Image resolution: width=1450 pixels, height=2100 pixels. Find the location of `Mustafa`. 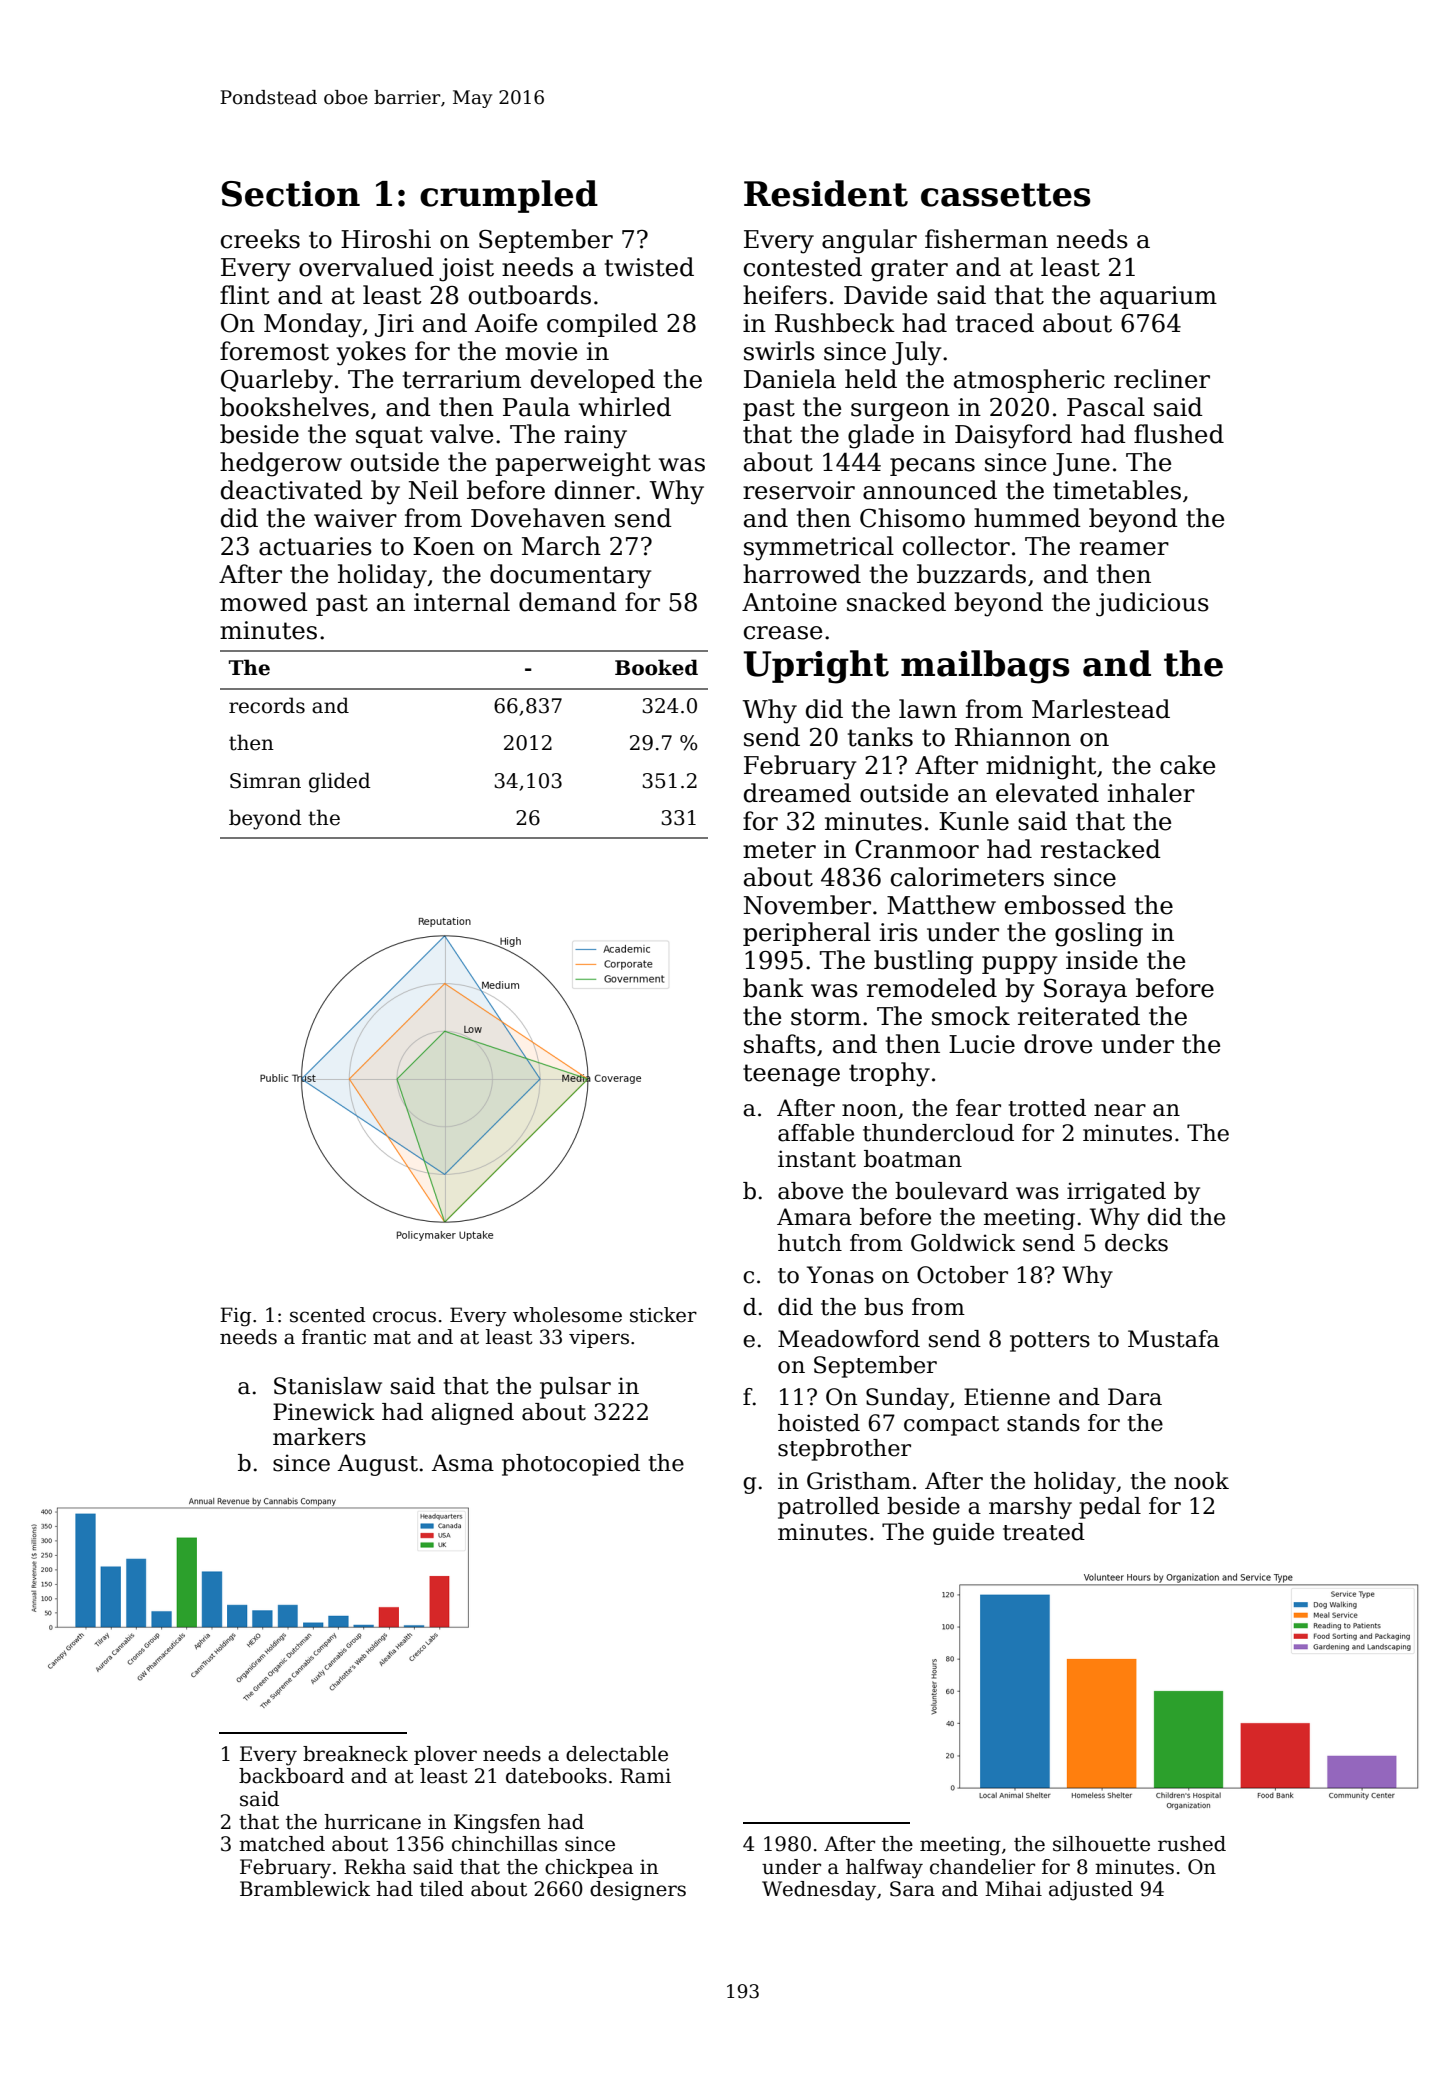

Mustafa is located at coordinates (1173, 1339).
